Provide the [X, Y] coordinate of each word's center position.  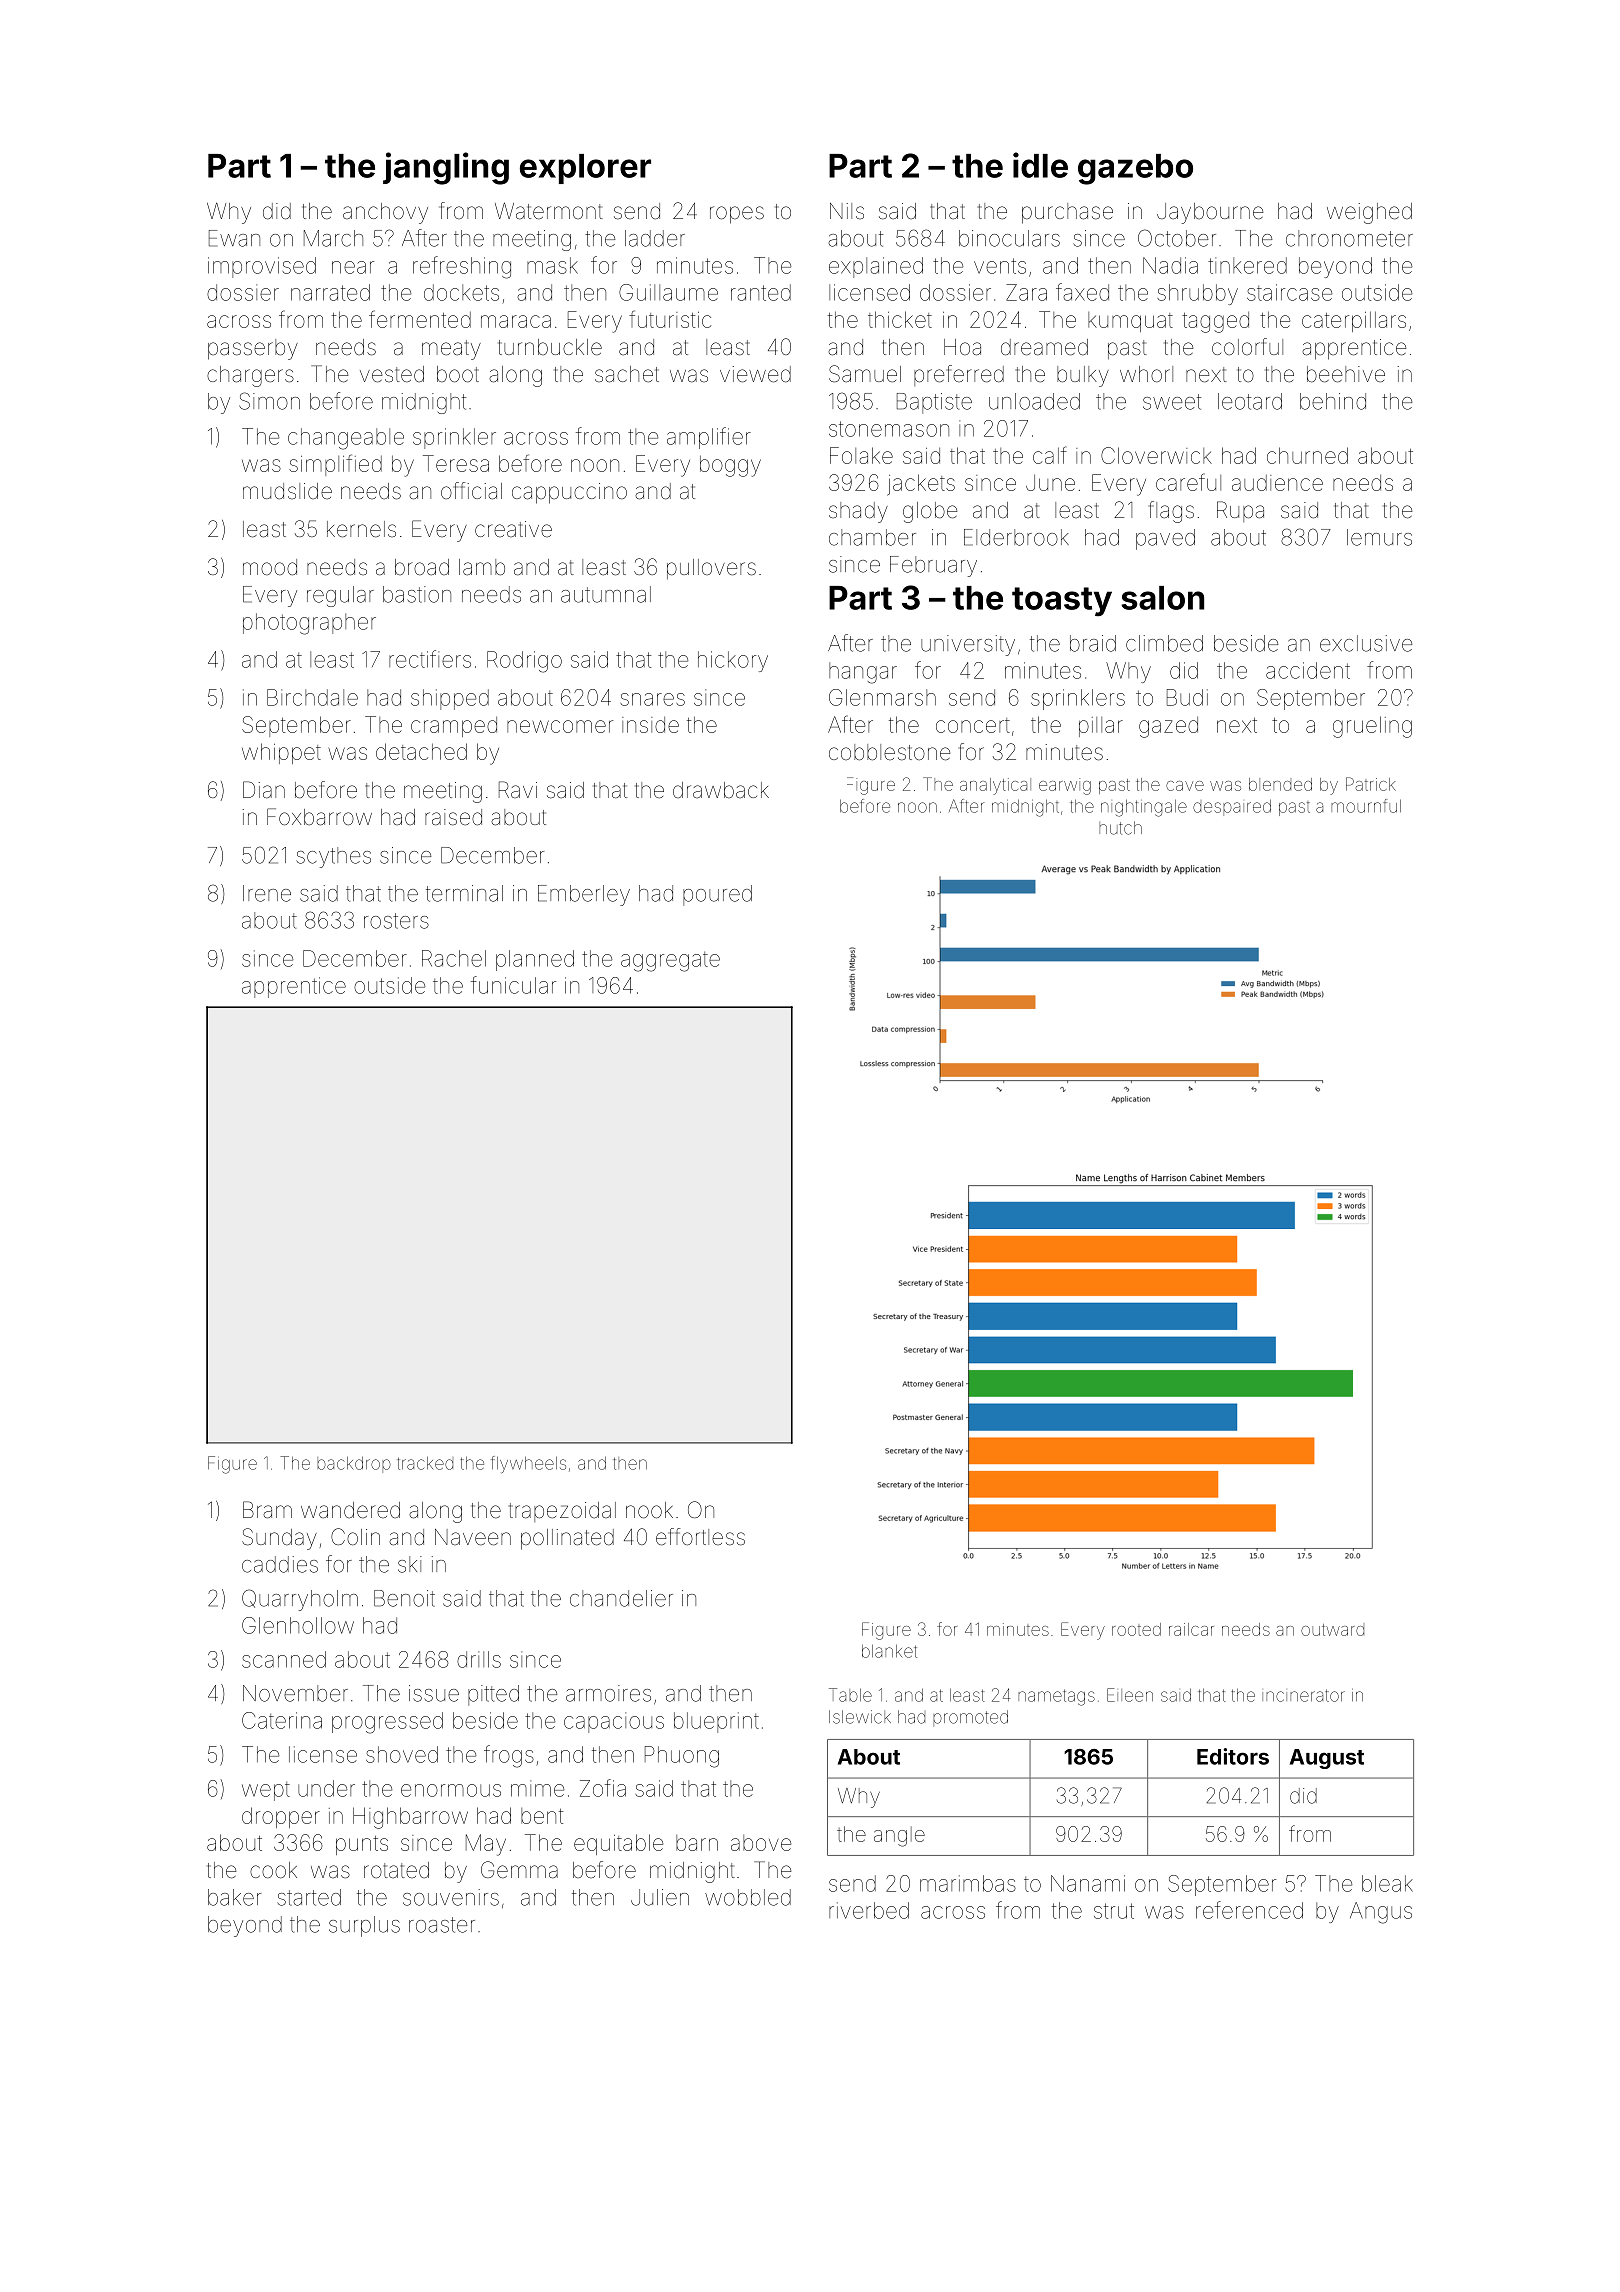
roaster [442, 1925]
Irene [267, 893]
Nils [847, 211]
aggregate [670, 962]
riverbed [869, 1910]
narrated [330, 292]
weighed [1369, 213]
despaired [1232, 808]
